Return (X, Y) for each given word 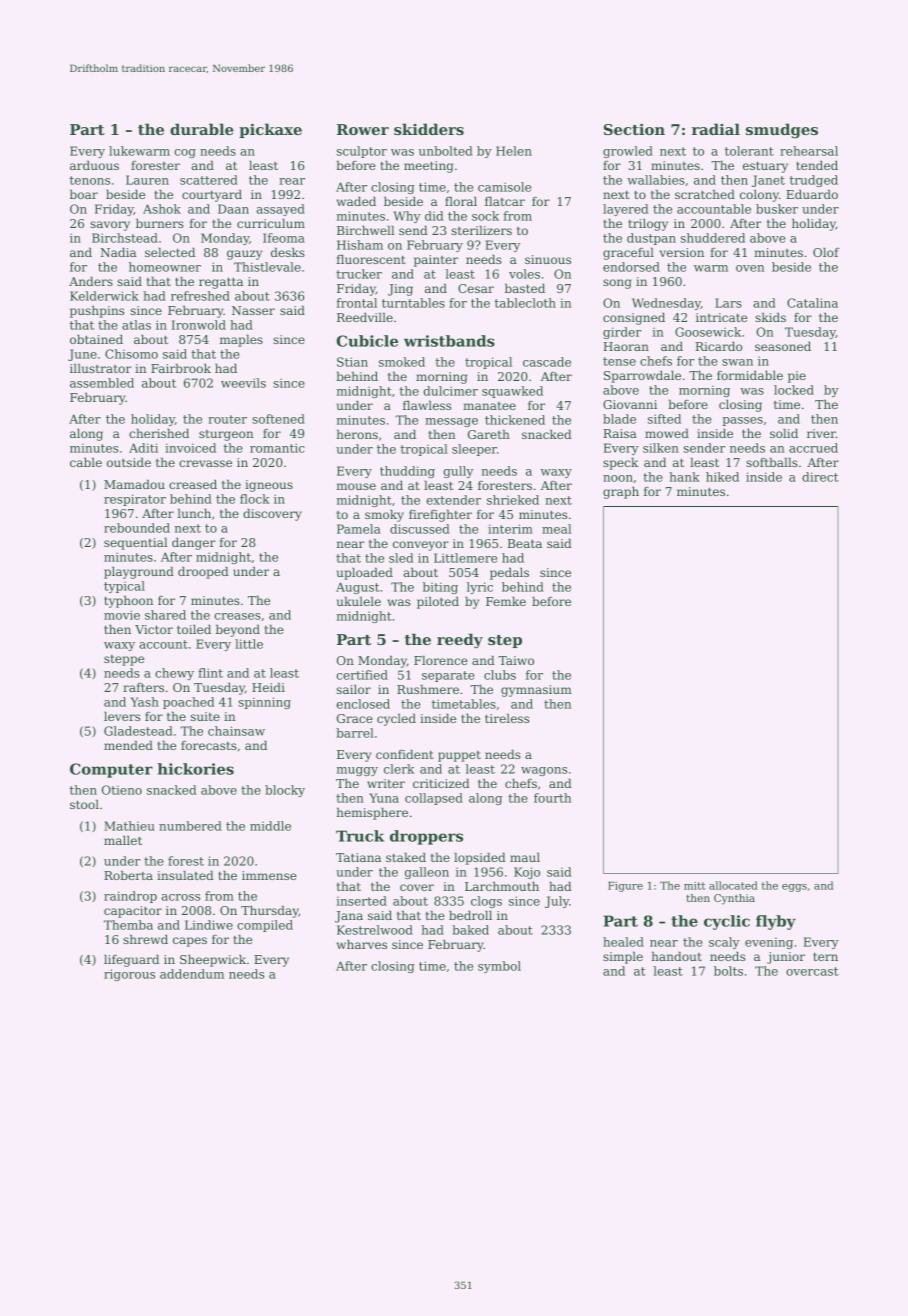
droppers (426, 837)
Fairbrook (181, 368)
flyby (776, 922)
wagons (544, 771)
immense (269, 875)
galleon (427, 873)
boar (84, 194)
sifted (664, 419)
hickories (196, 769)
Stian (352, 362)
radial (716, 129)
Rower (363, 129)
